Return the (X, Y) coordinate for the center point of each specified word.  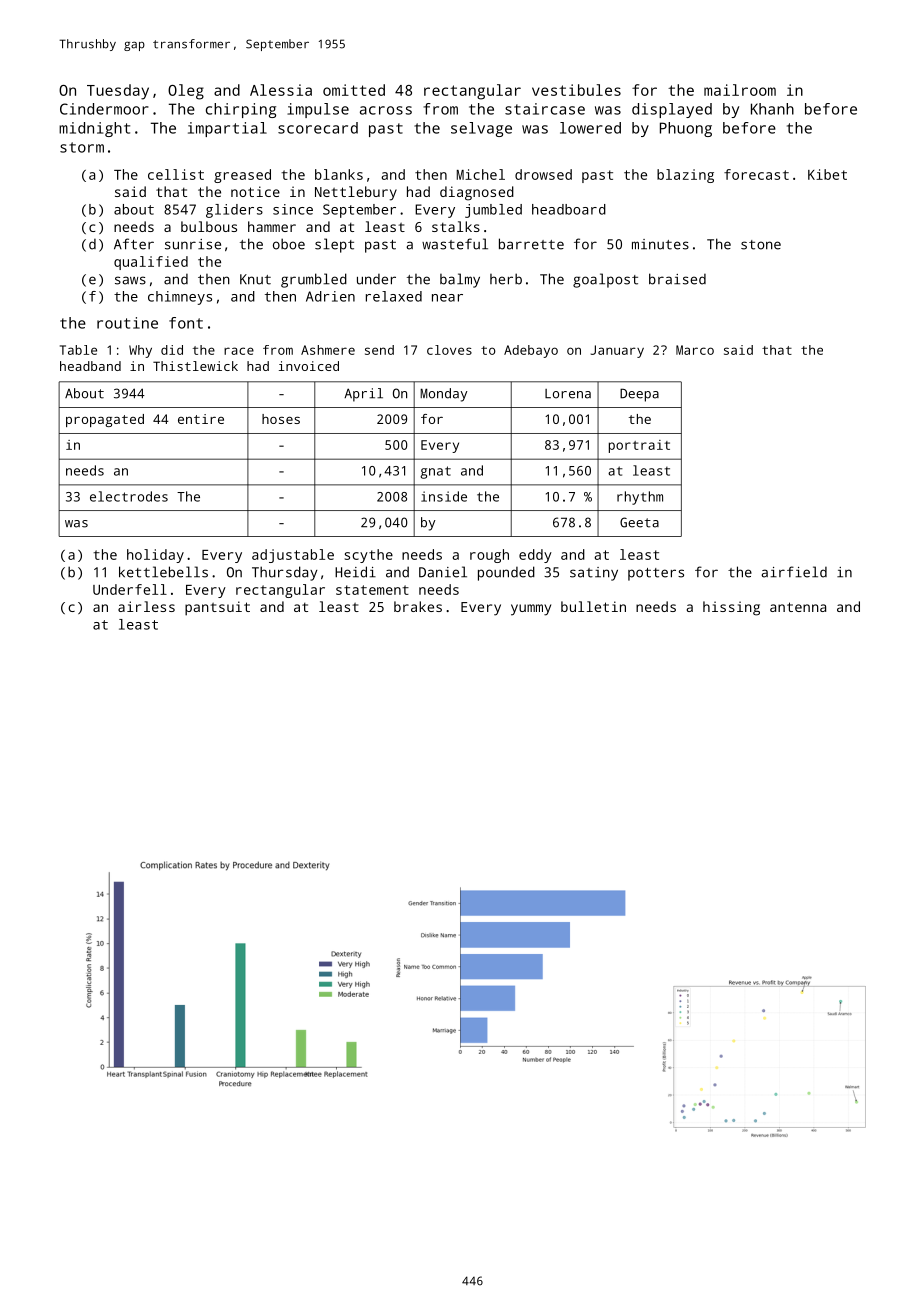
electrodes (129, 496)
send (379, 350)
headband (90, 366)
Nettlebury (356, 193)
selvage (481, 129)
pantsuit (217, 608)
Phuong (686, 129)
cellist (176, 174)
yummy (531, 610)
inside (444, 496)
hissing (731, 608)
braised (677, 279)
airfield (794, 572)
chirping (241, 110)
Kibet (827, 174)
